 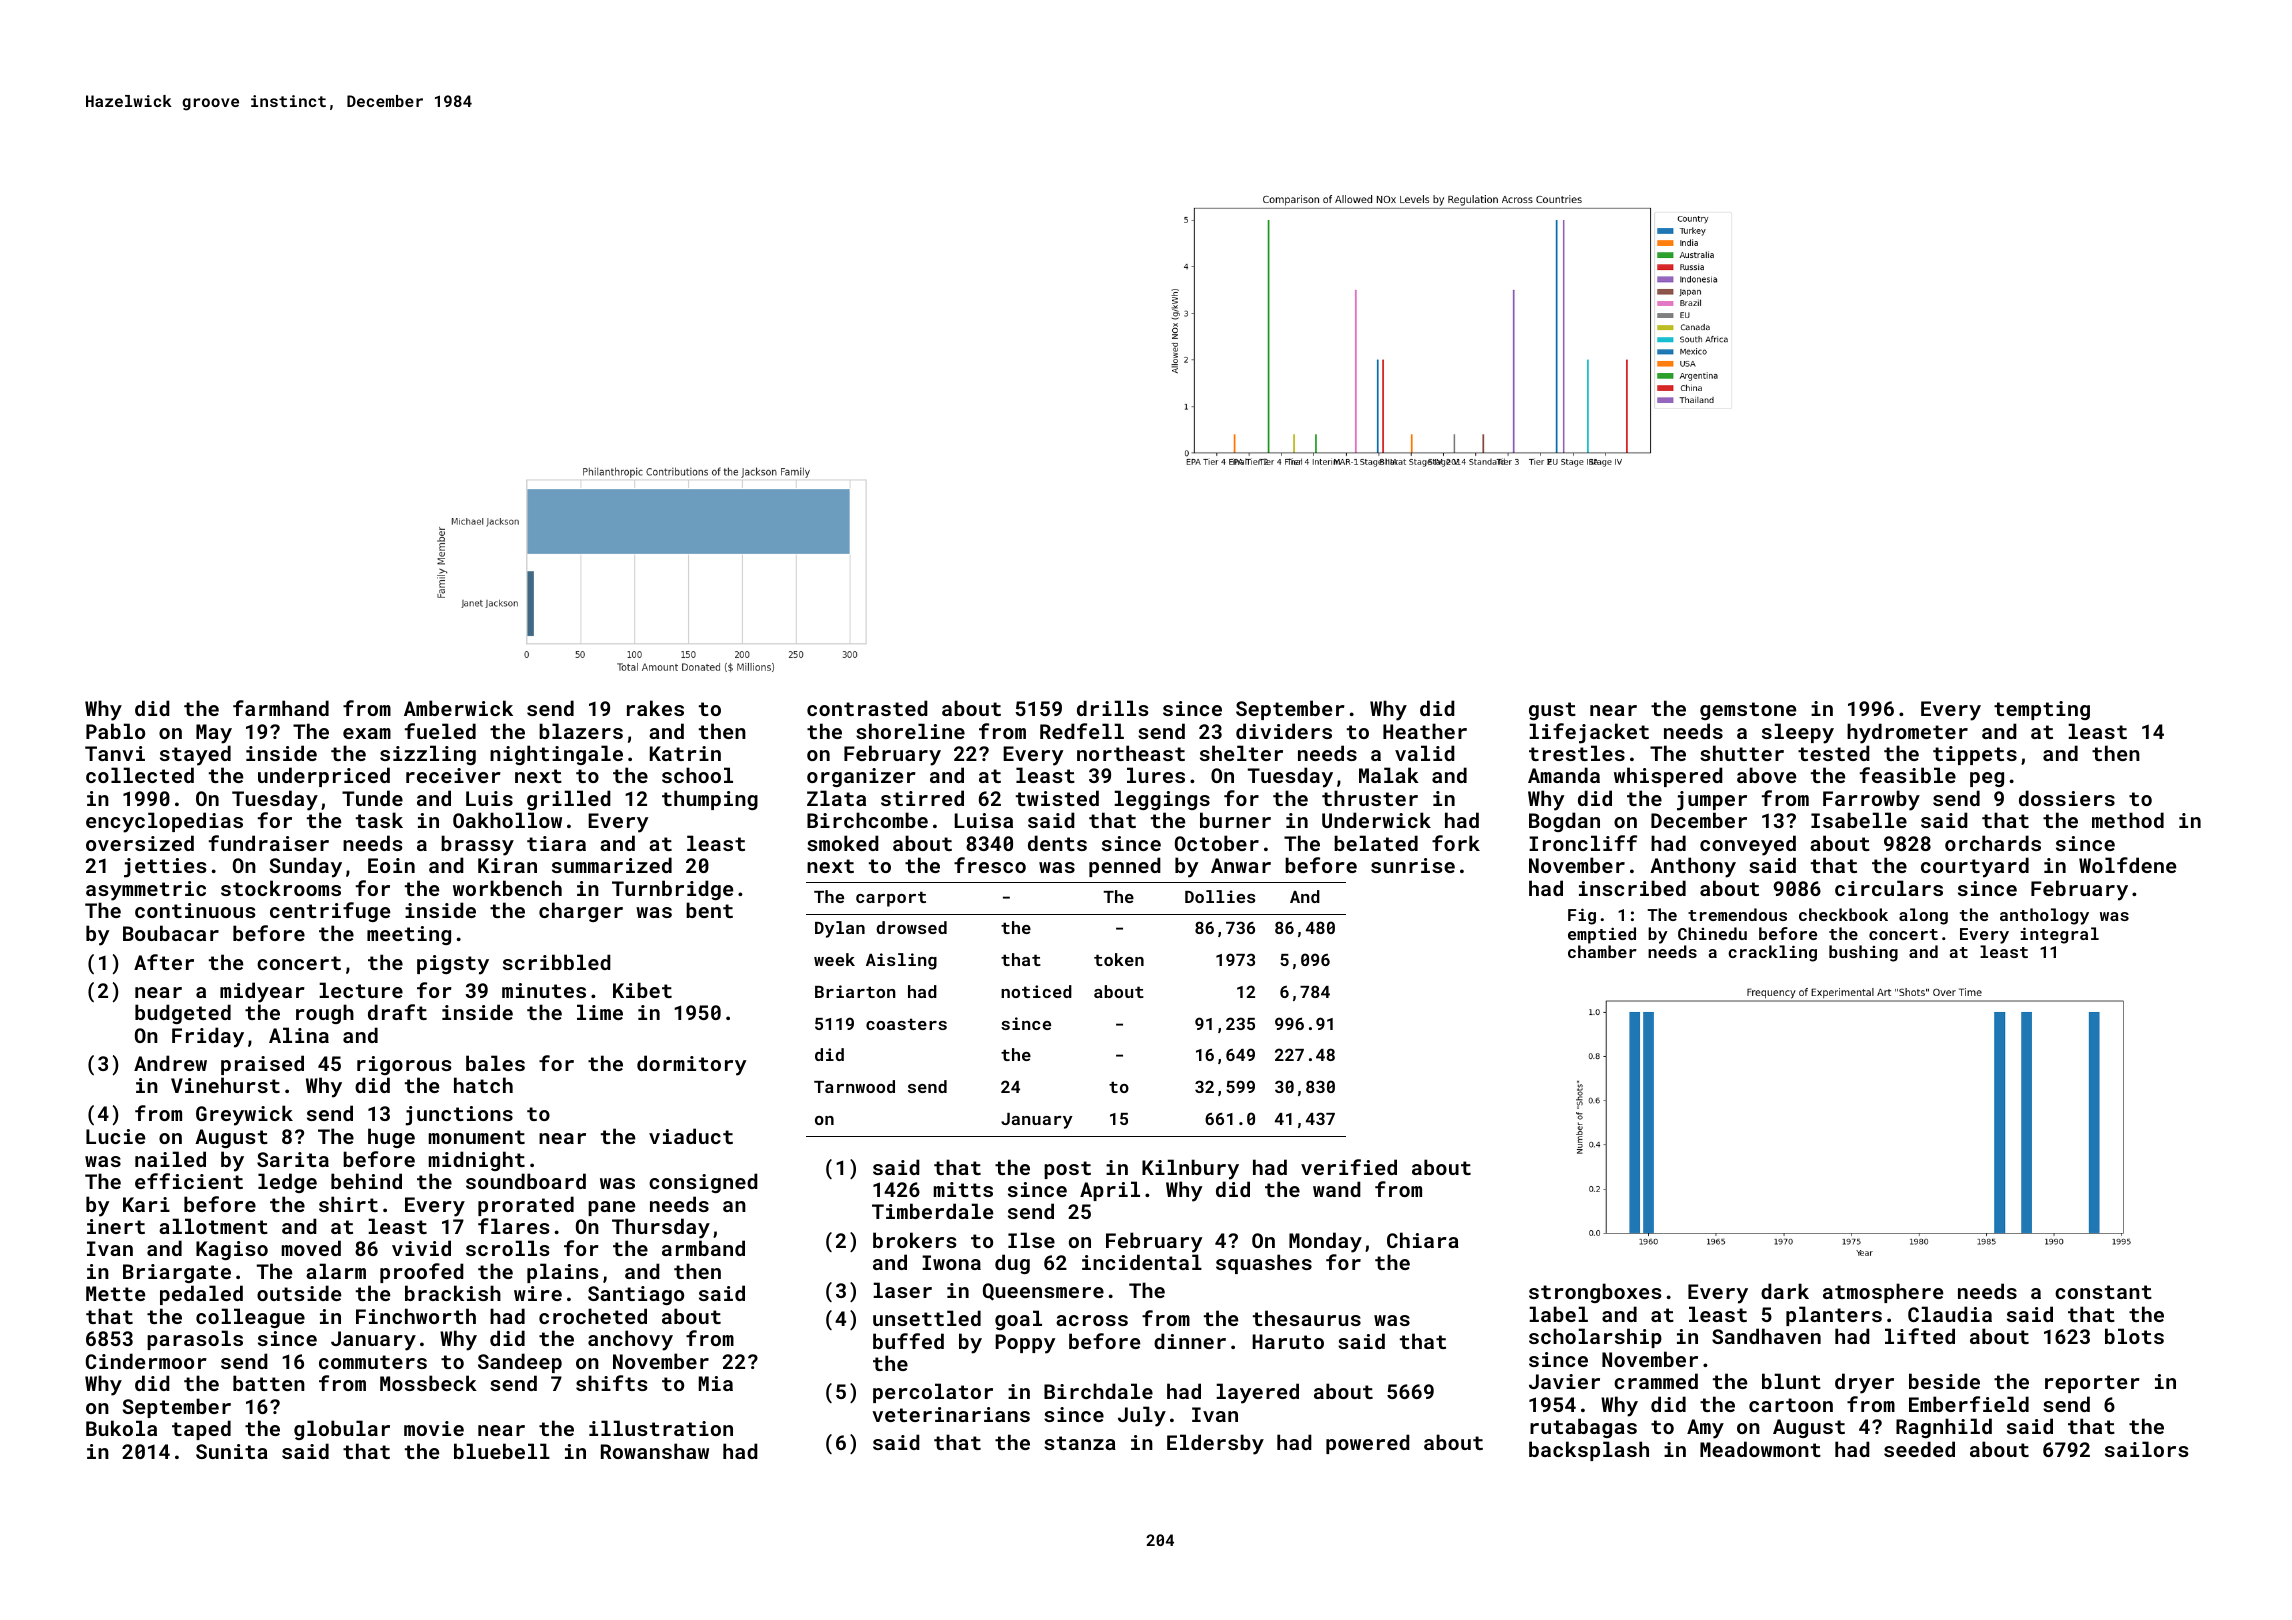 What do you see at coordinates (201, 1295) in the document?
I see `pedaled` at bounding box center [201, 1295].
